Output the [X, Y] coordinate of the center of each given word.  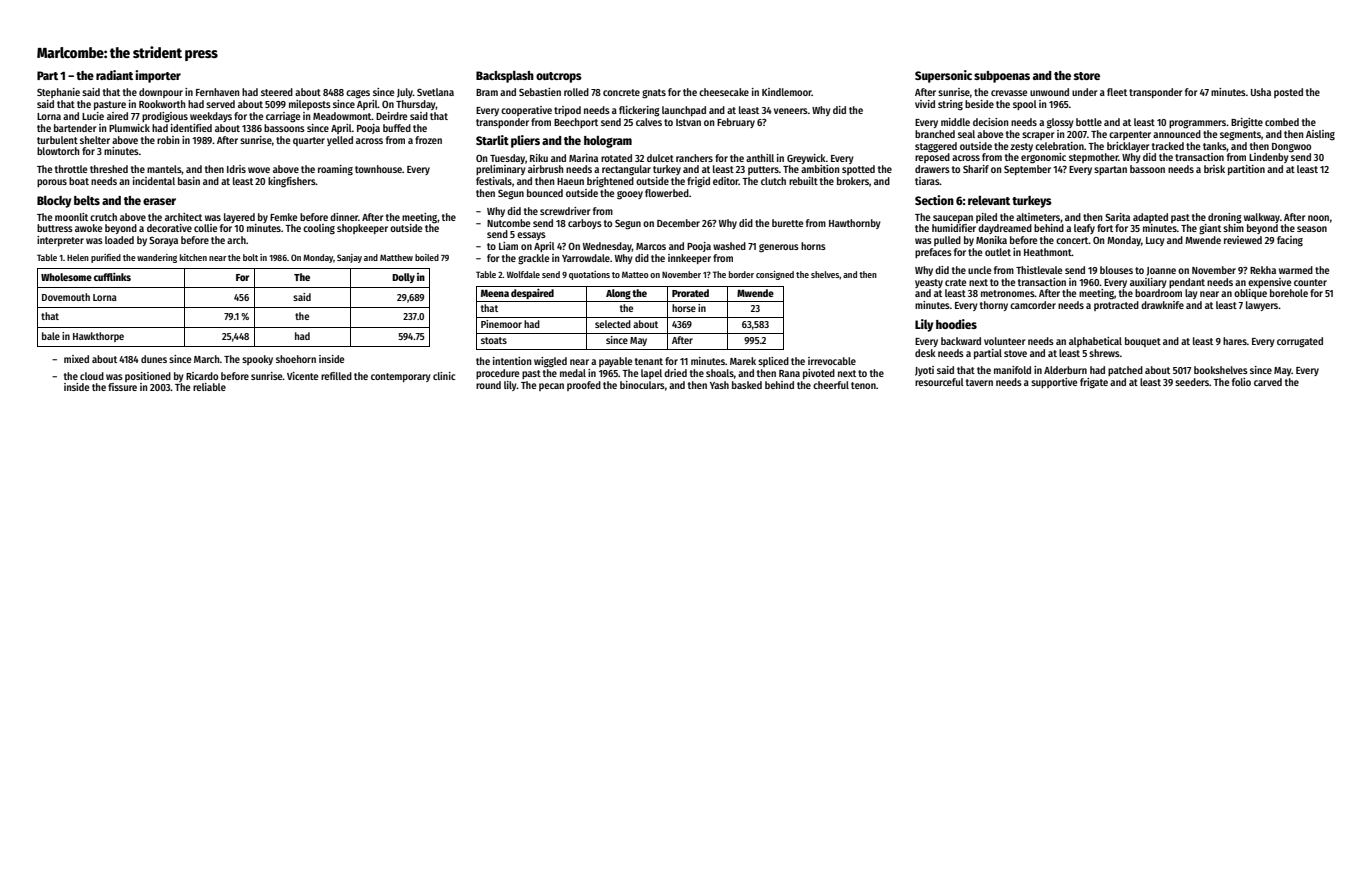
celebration [1059, 146]
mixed [76, 359]
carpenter [1130, 135]
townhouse [378, 169]
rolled [576, 92]
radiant [114, 75]
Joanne [1161, 271]
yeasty [929, 283]
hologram [608, 142]
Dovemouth [66, 297]
